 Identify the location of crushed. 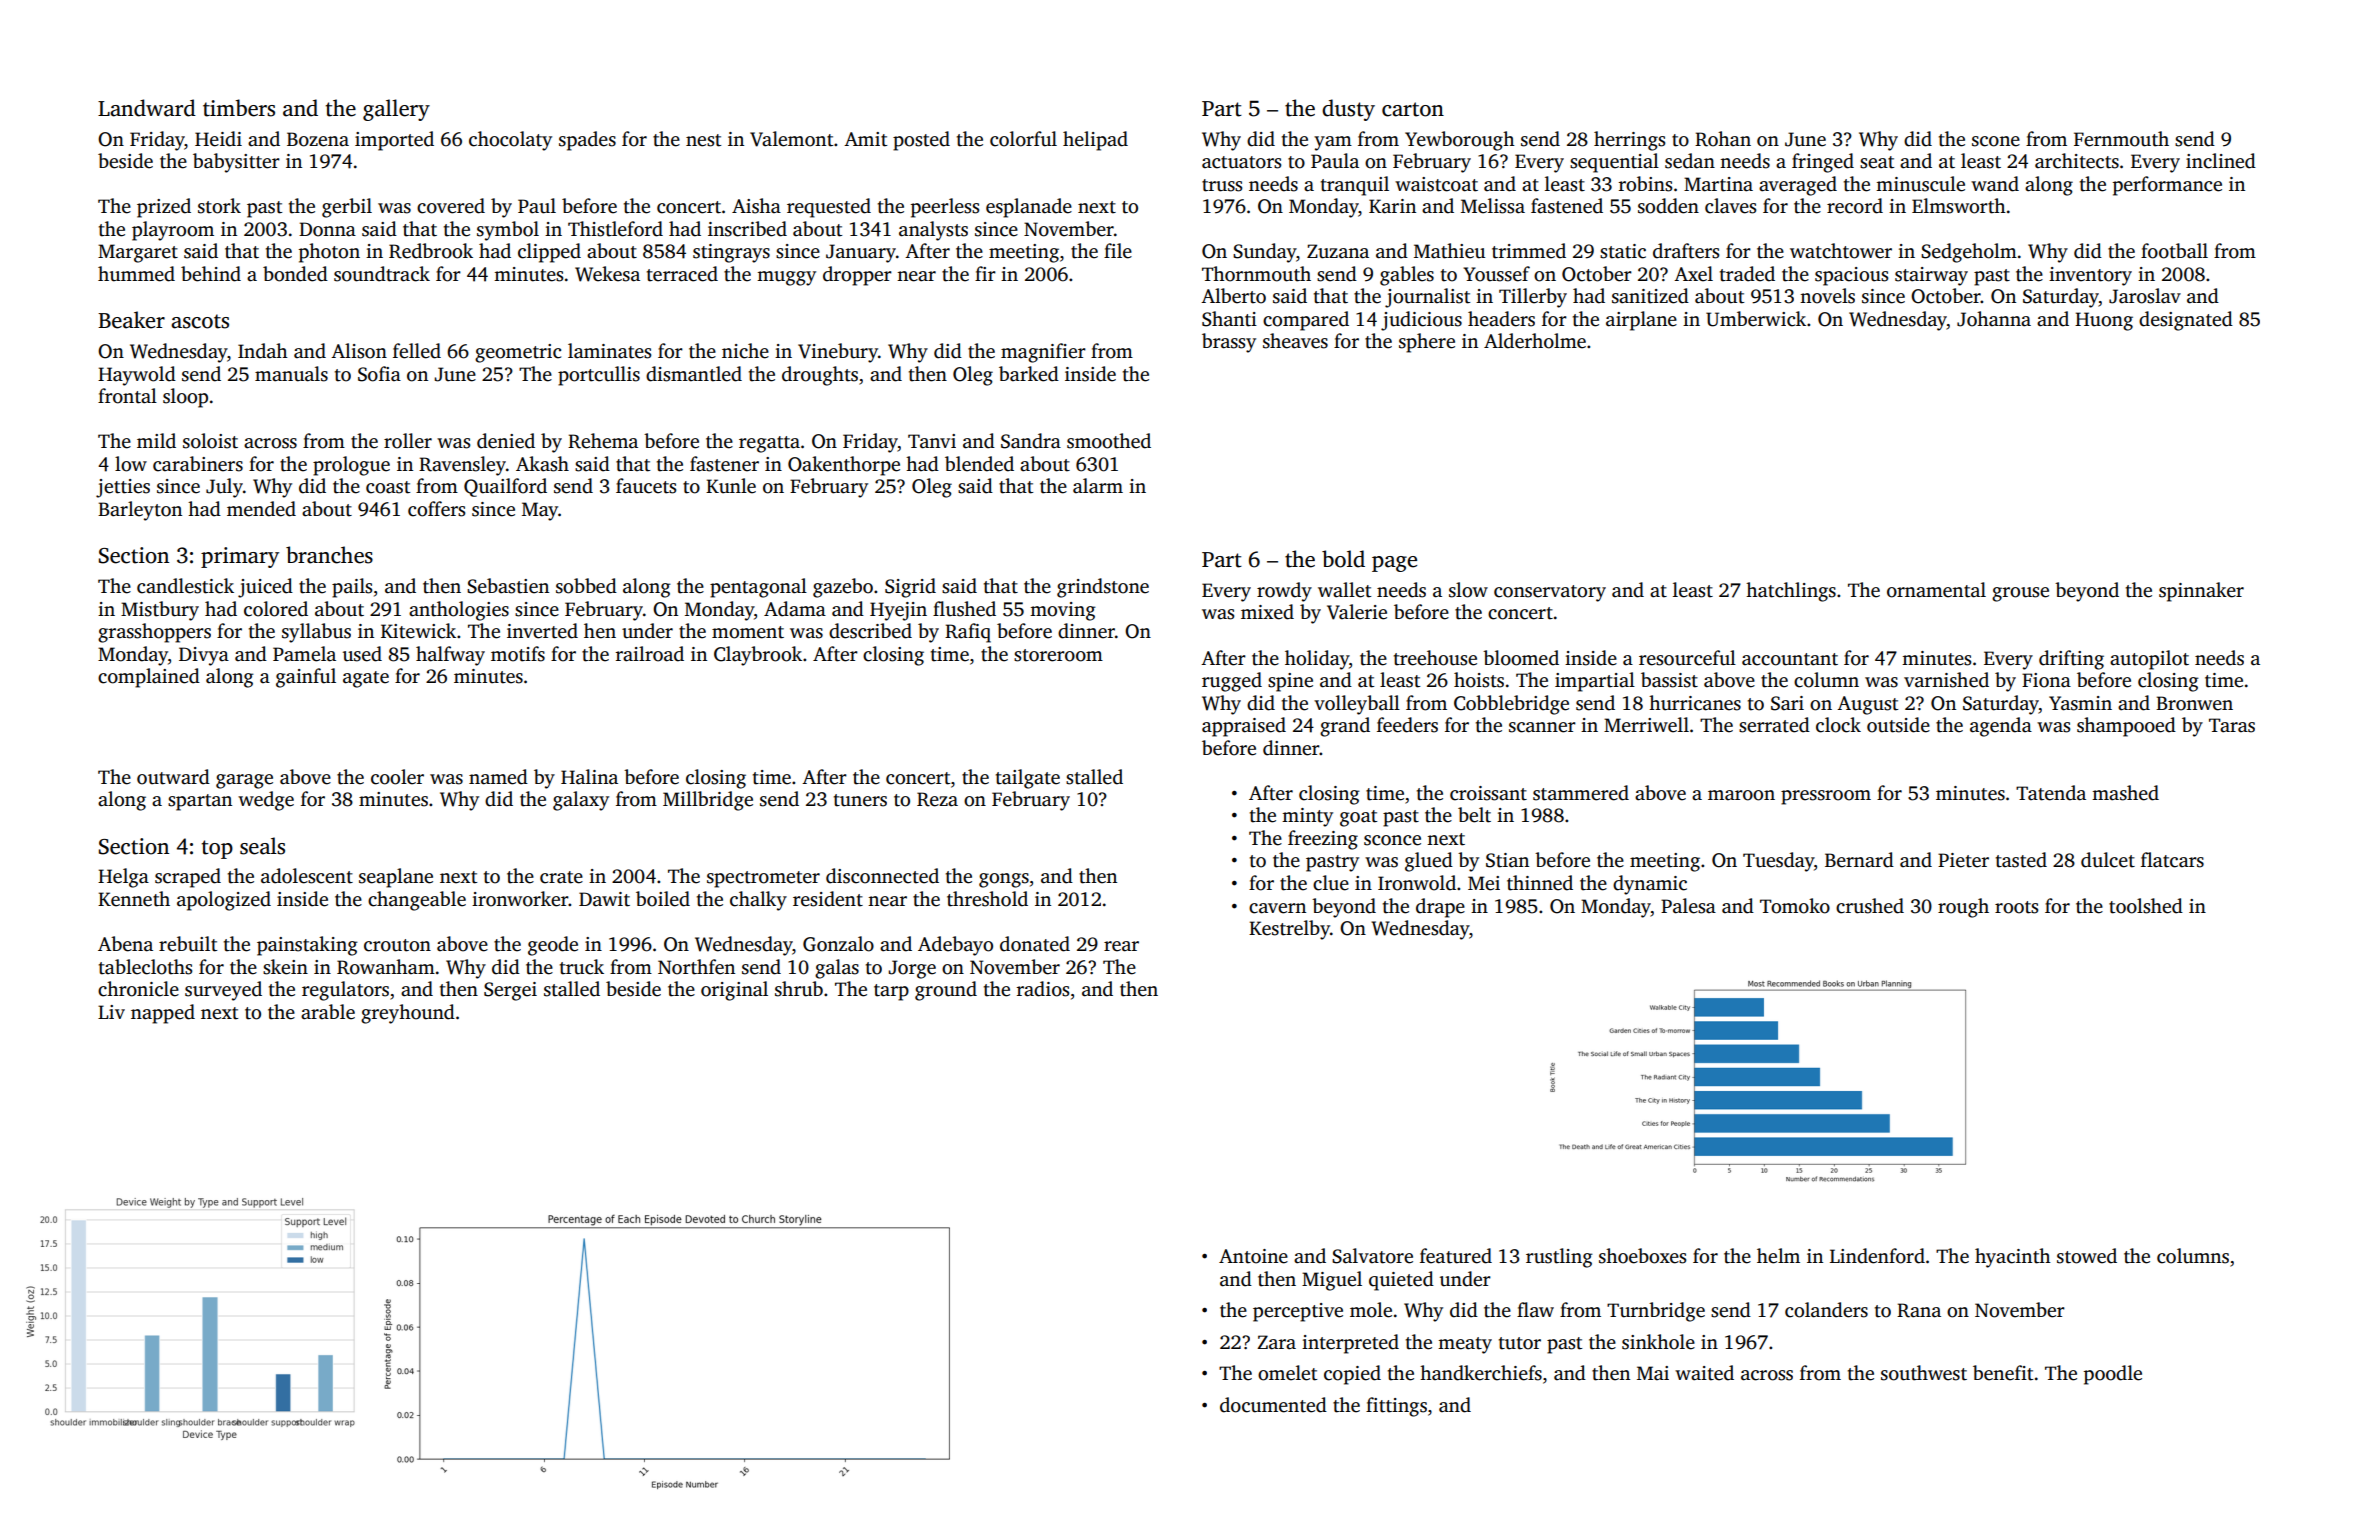
(1870, 906).
